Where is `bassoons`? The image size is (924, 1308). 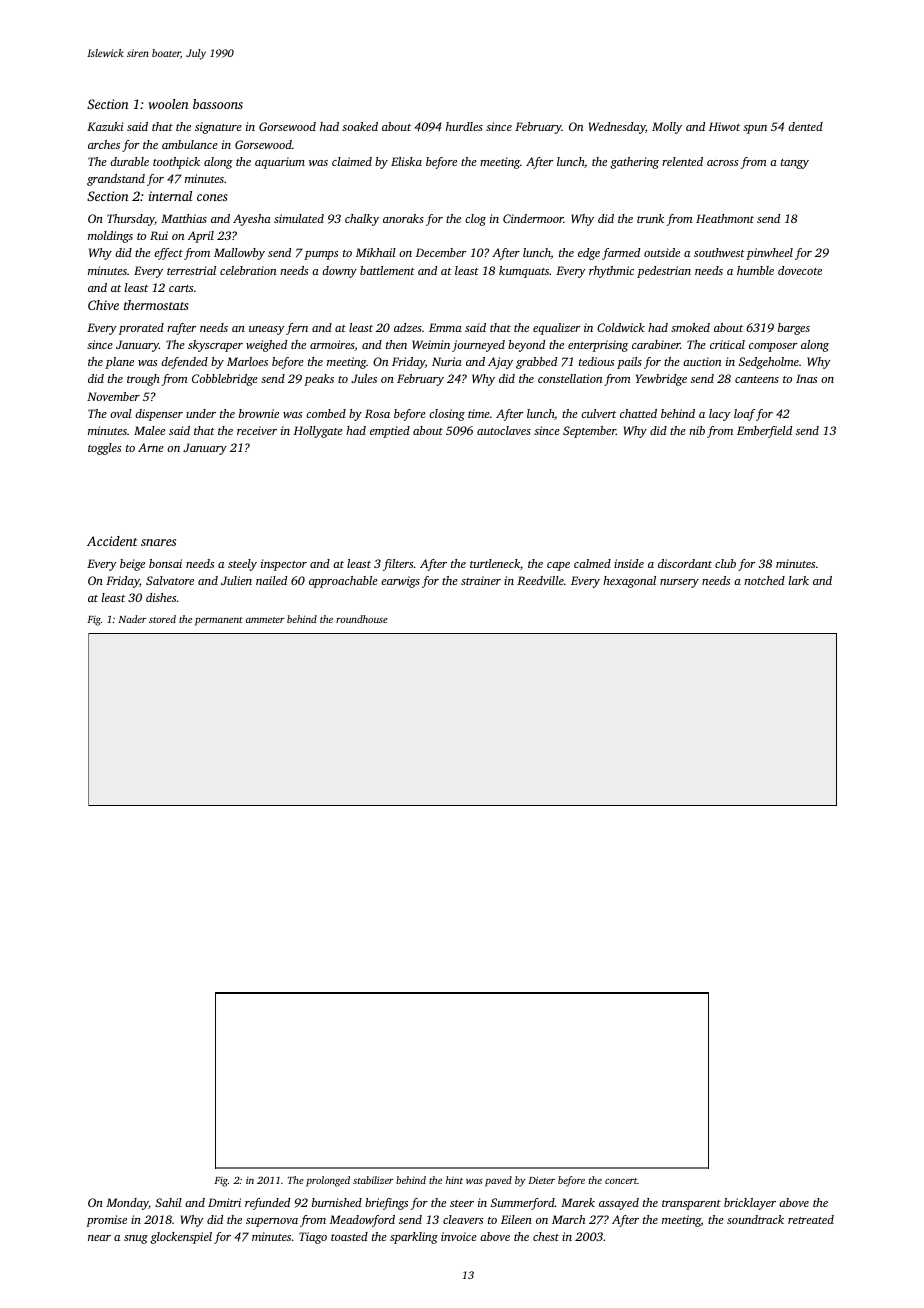
bassoons is located at coordinates (218, 104).
